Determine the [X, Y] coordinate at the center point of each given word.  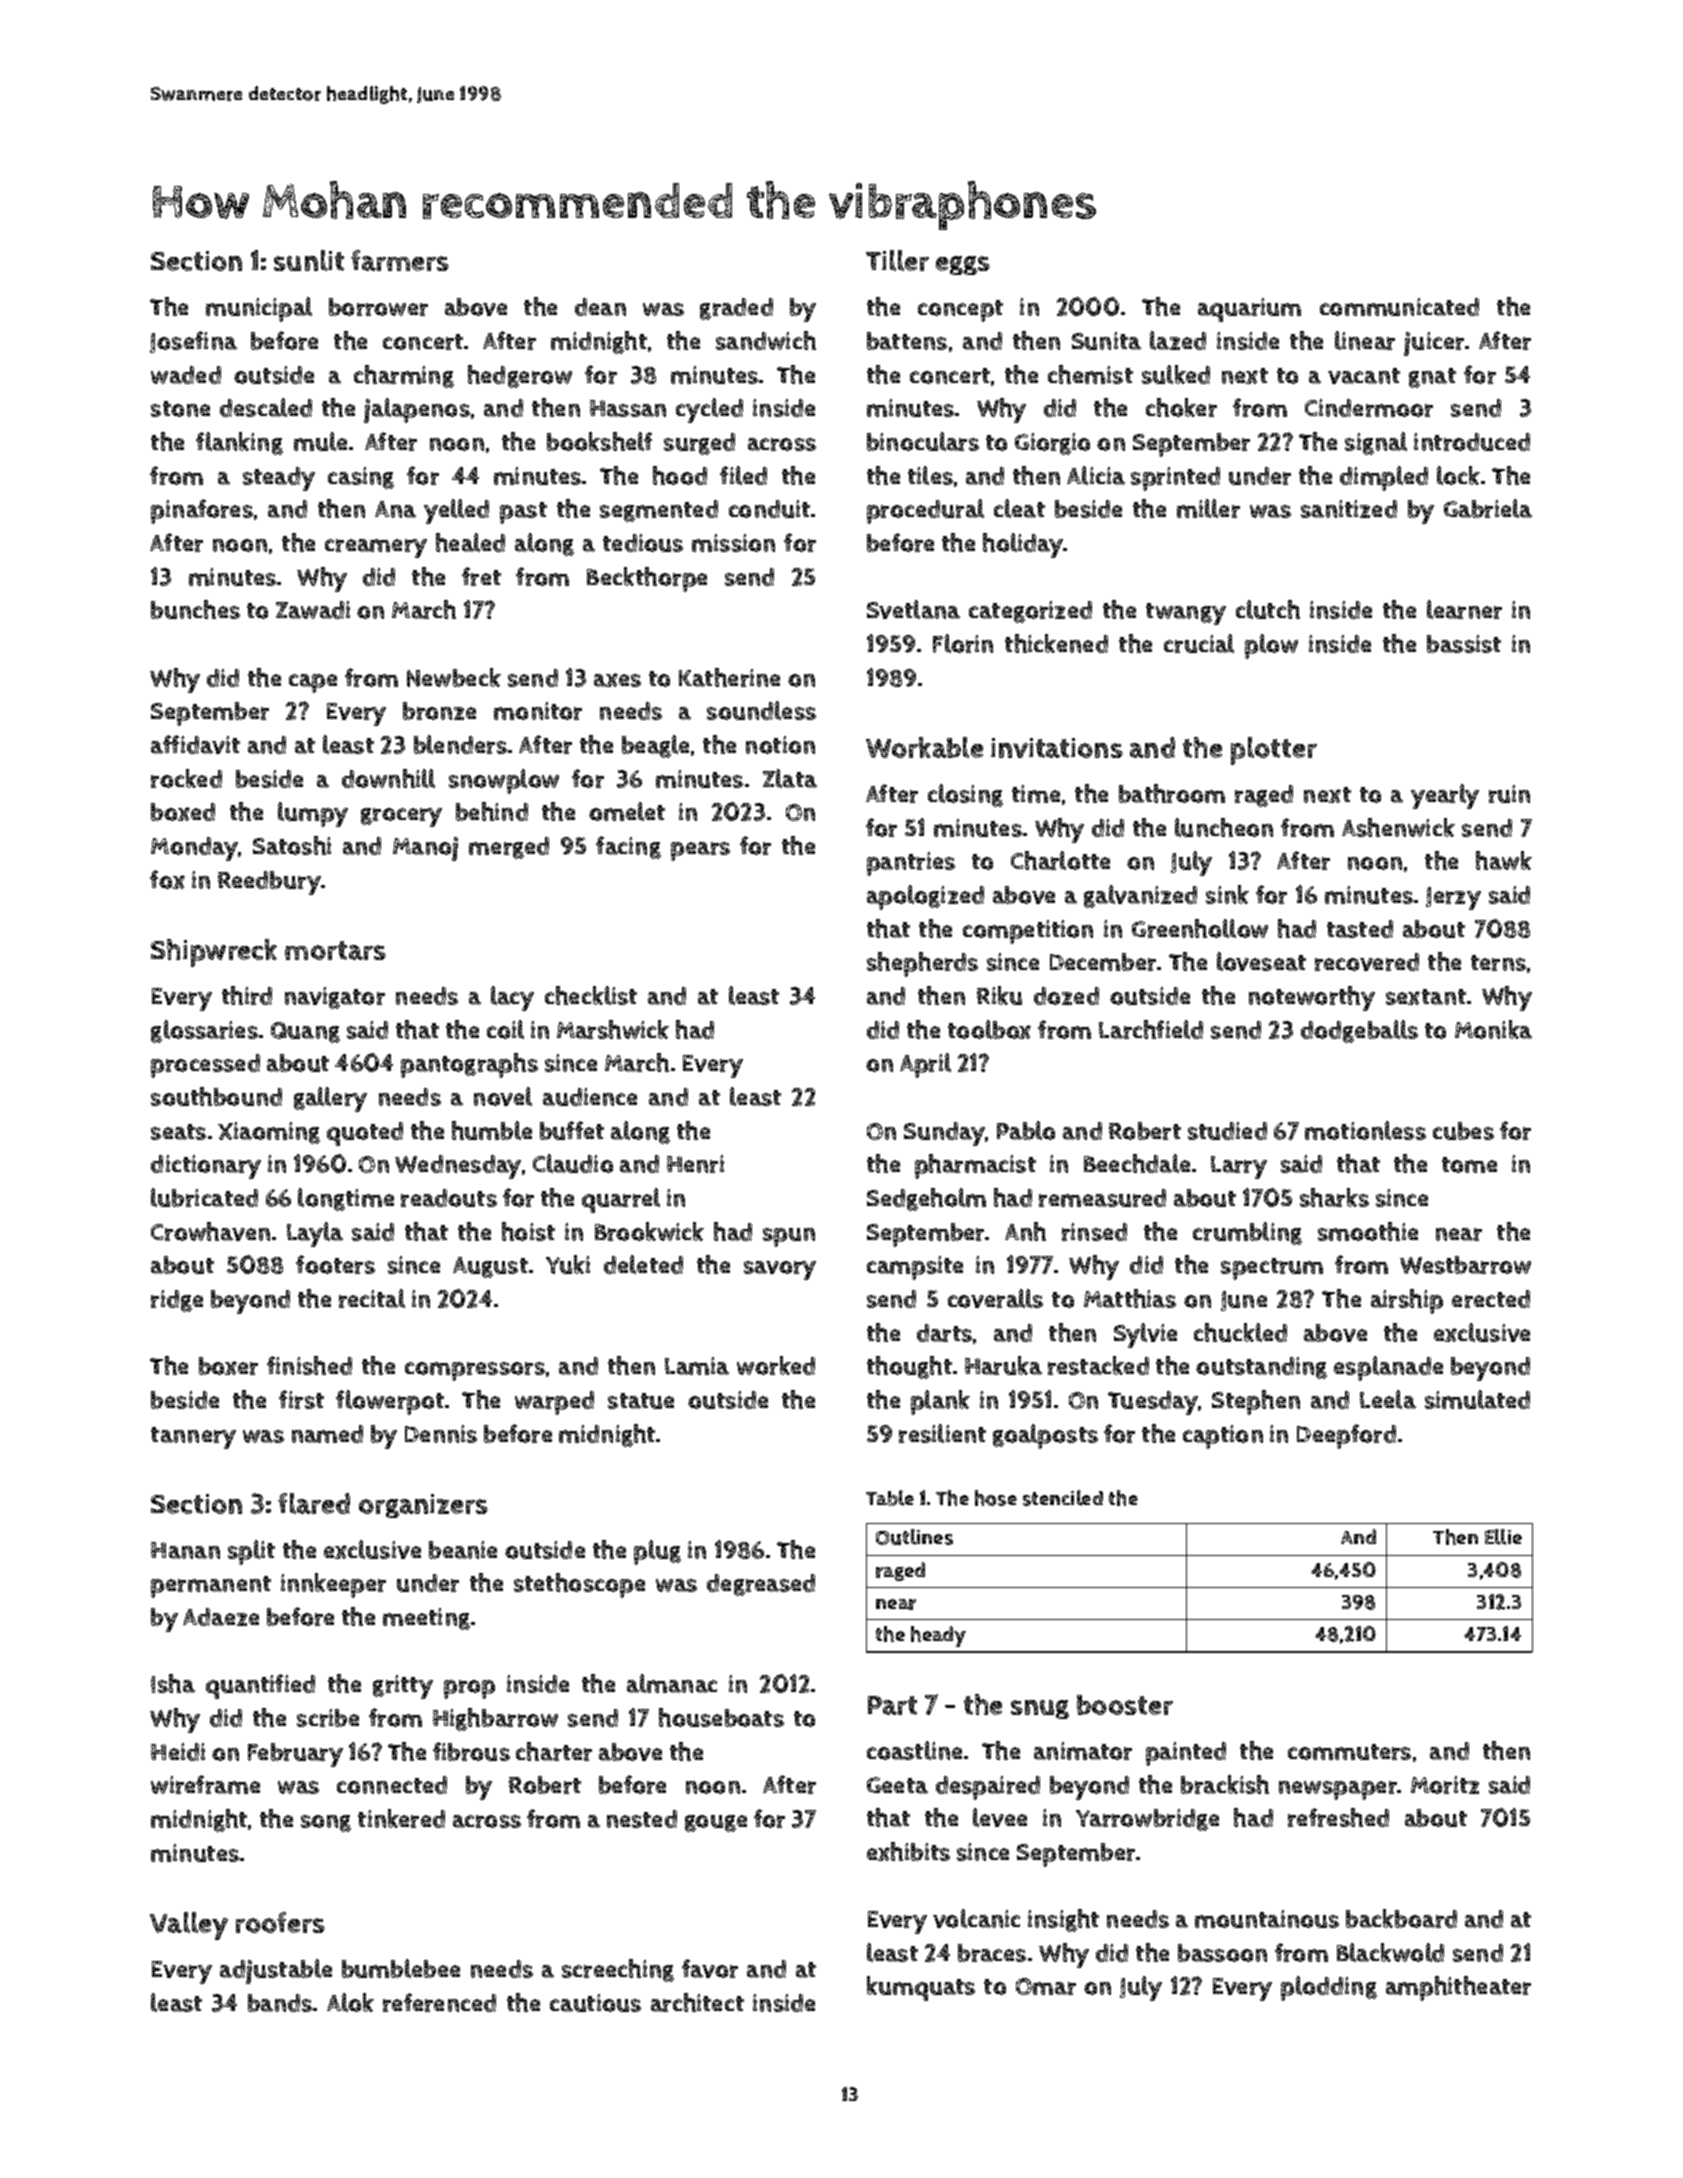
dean [600, 307]
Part [892, 1705]
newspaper [1338, 1790]
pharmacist [975, 1166]
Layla [315, 1234]
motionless [1365, 1130]
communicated [1399, 307]
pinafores [202, 511]
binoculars [923, 441]
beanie [463, 1550]
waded [186, 375]
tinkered [401, 1818]
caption [1223, 1437]
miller [1208, 508]
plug [657, 1552]
